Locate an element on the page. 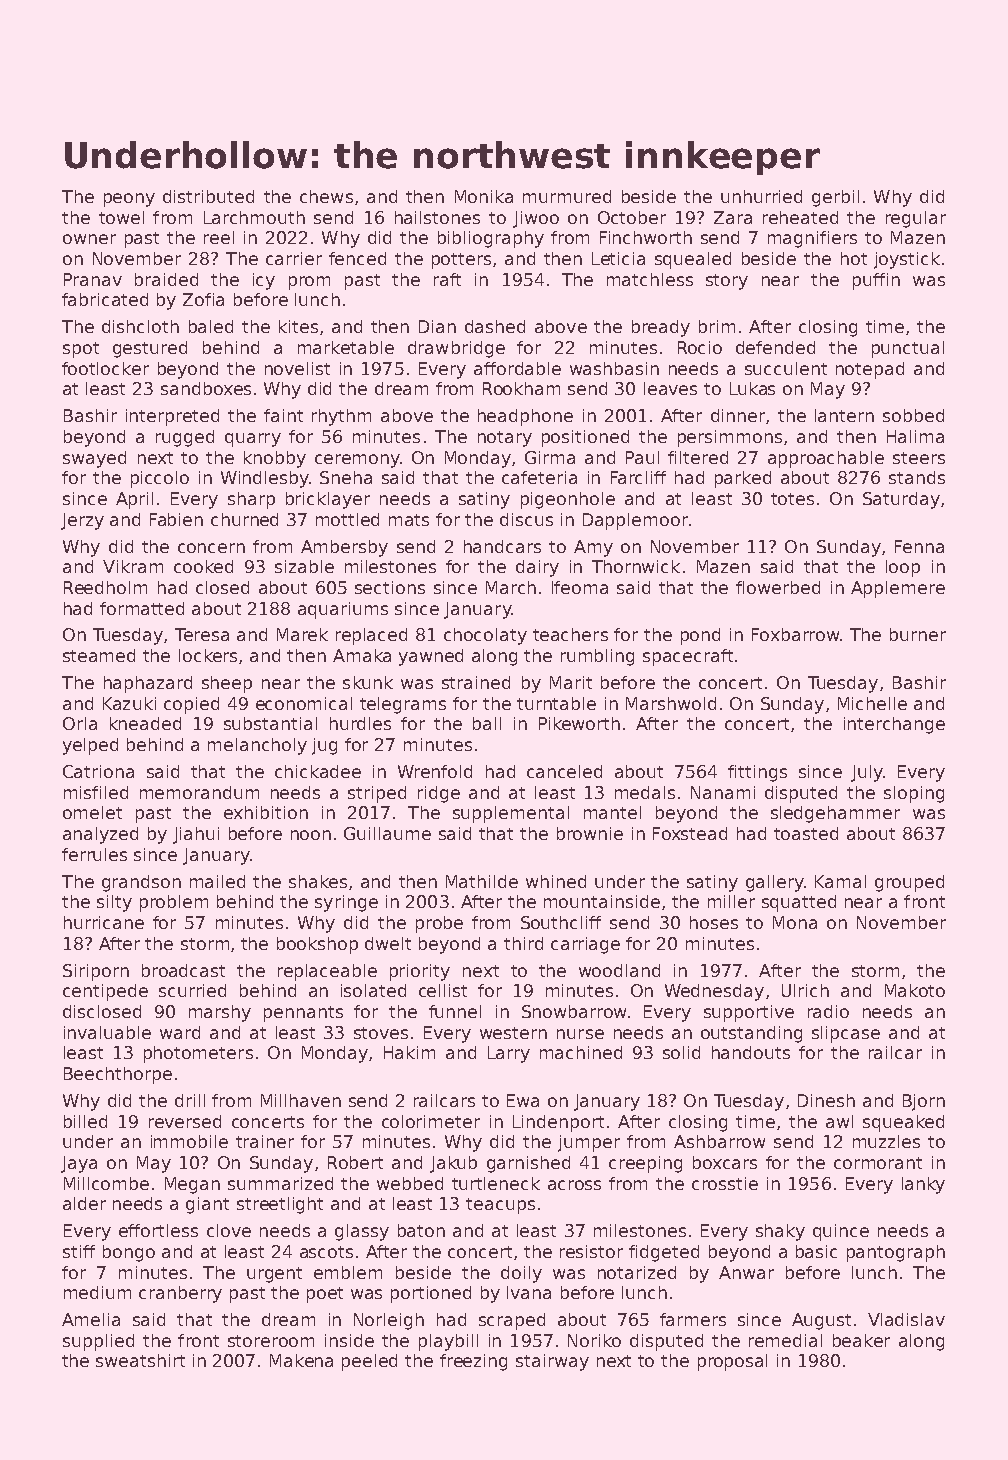 This image has height=1460, width=1008. Hakim is located at coordinates (409, 1052).
